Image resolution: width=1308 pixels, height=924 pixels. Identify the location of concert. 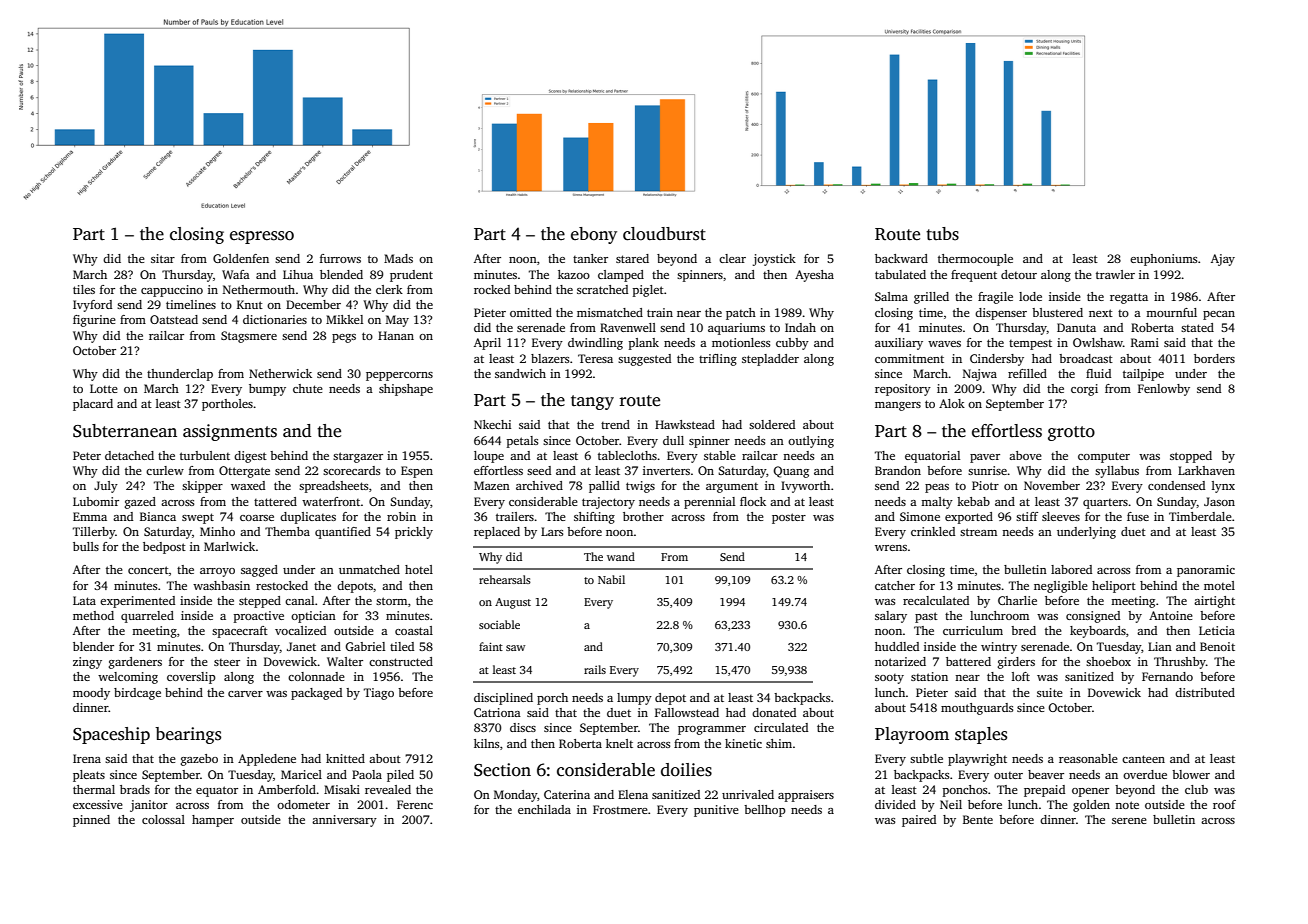
(148, 570).
